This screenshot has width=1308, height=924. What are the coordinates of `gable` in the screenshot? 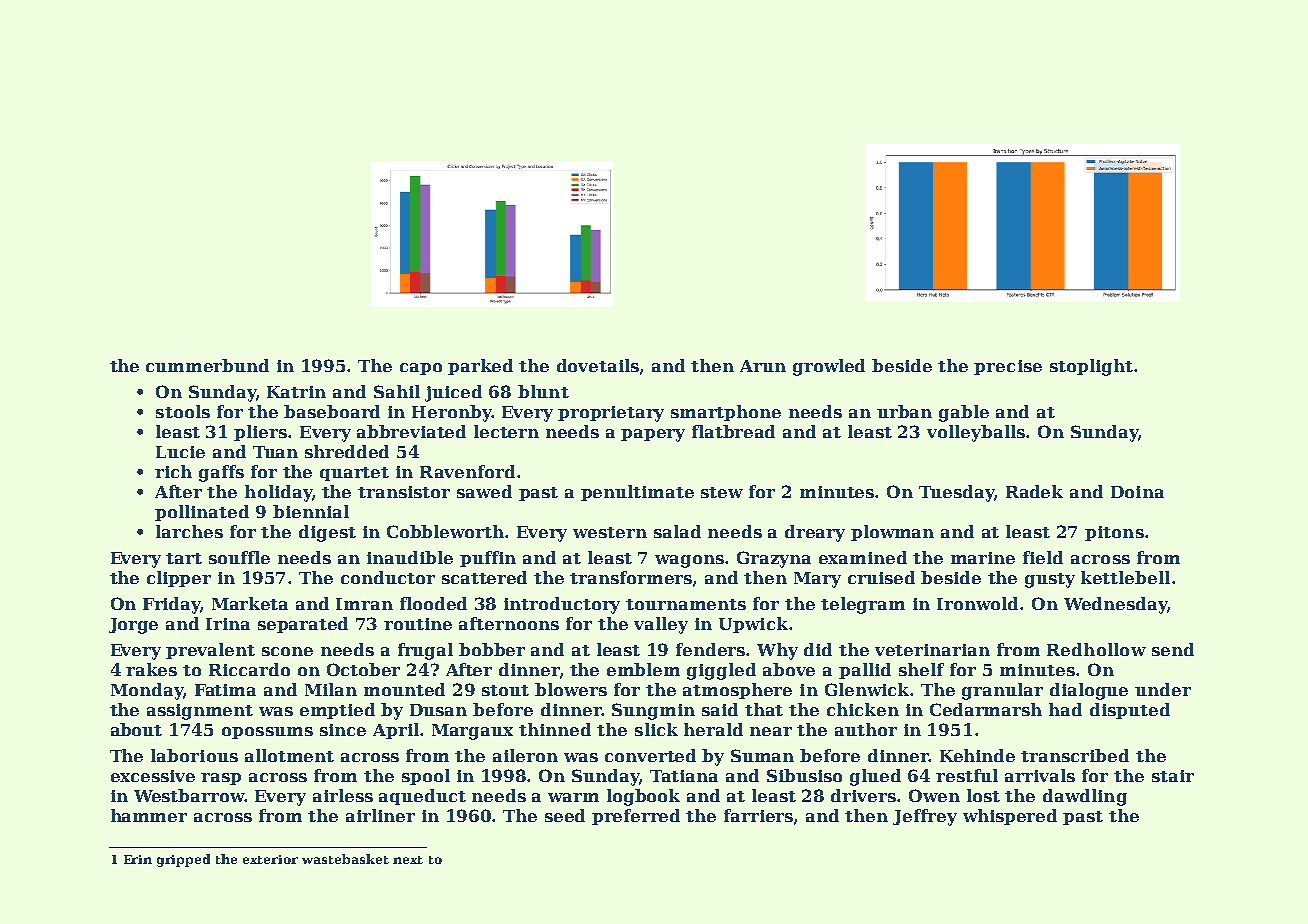 It's located at (964, 413).
